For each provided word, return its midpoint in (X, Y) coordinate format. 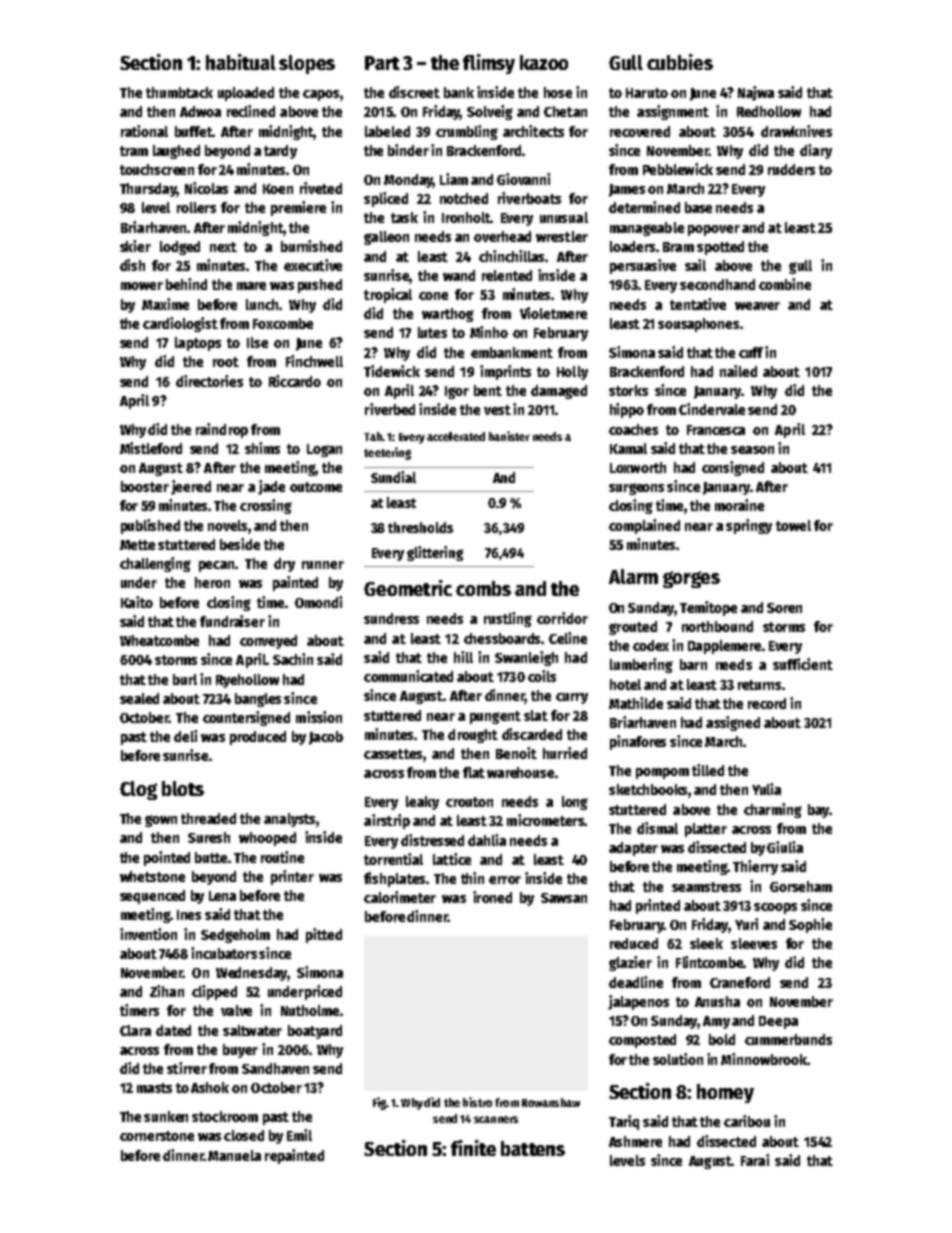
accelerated (456, 436)
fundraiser (232, 621)
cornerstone (157, 1136)
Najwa (756, 93)
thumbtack (179, 92)
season (752, 450)
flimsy (489, 64)
